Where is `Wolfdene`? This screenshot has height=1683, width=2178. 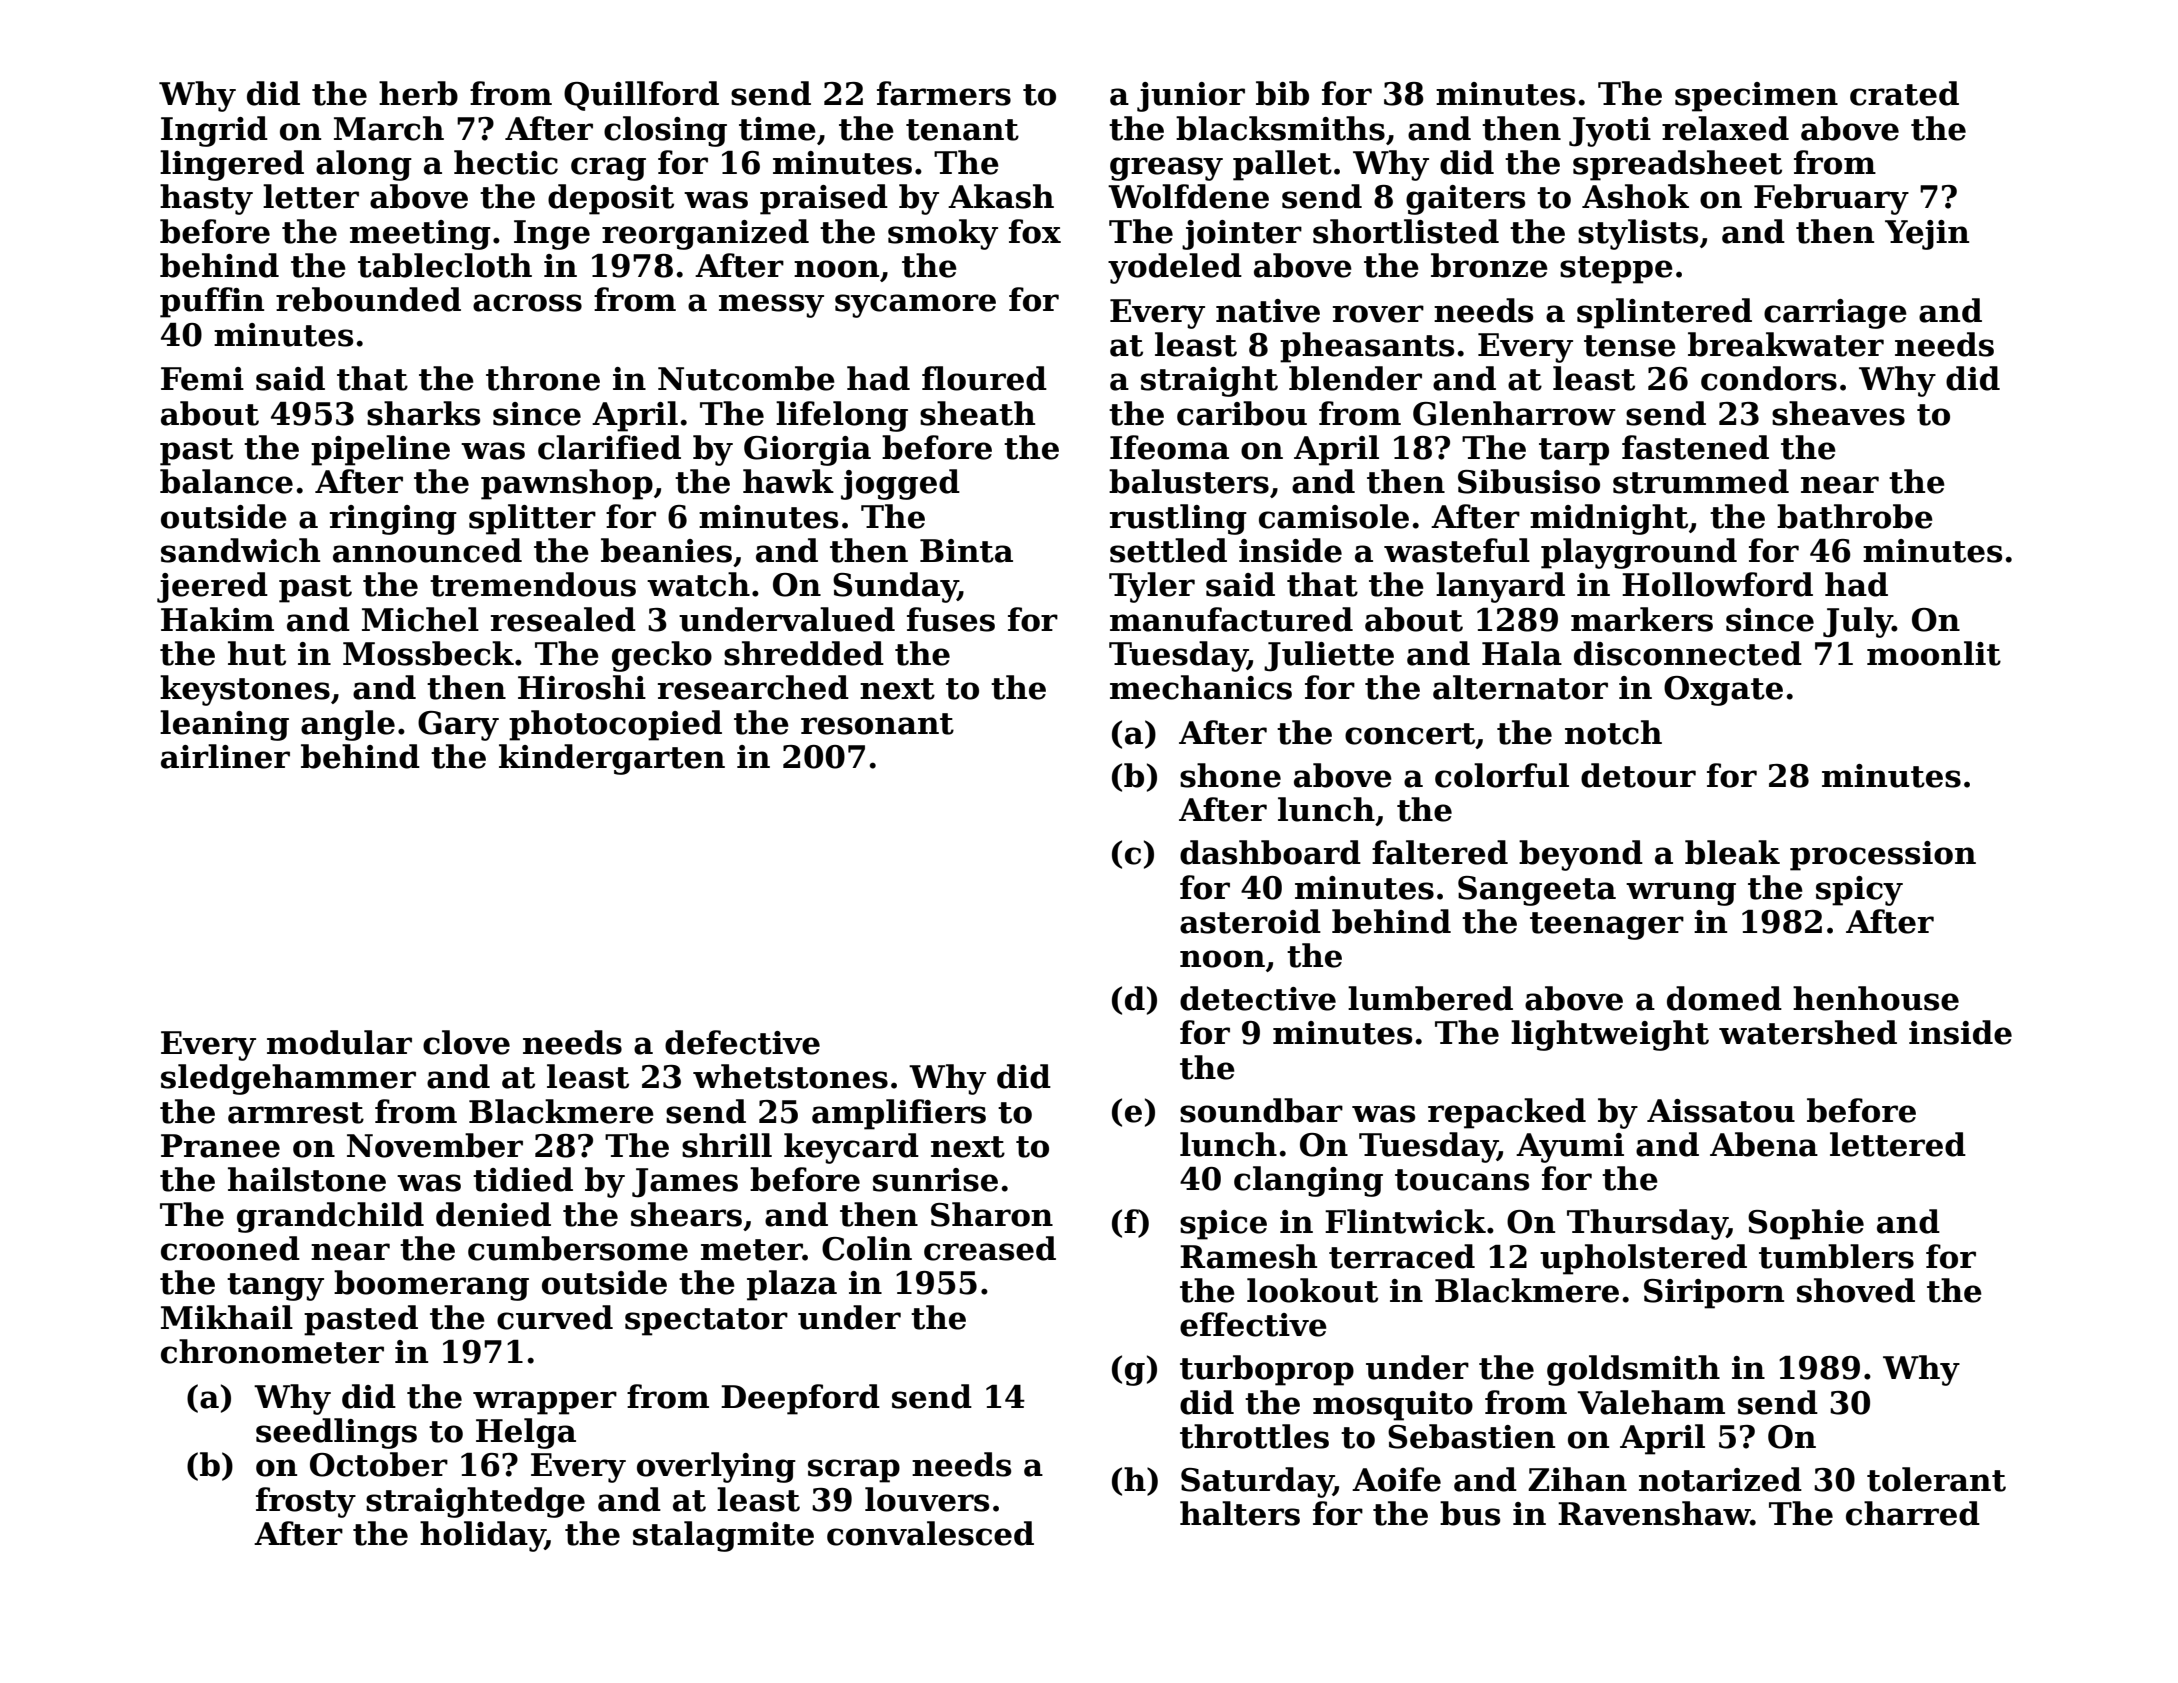
Wolfdene is located at coordinates (1188, 196).
